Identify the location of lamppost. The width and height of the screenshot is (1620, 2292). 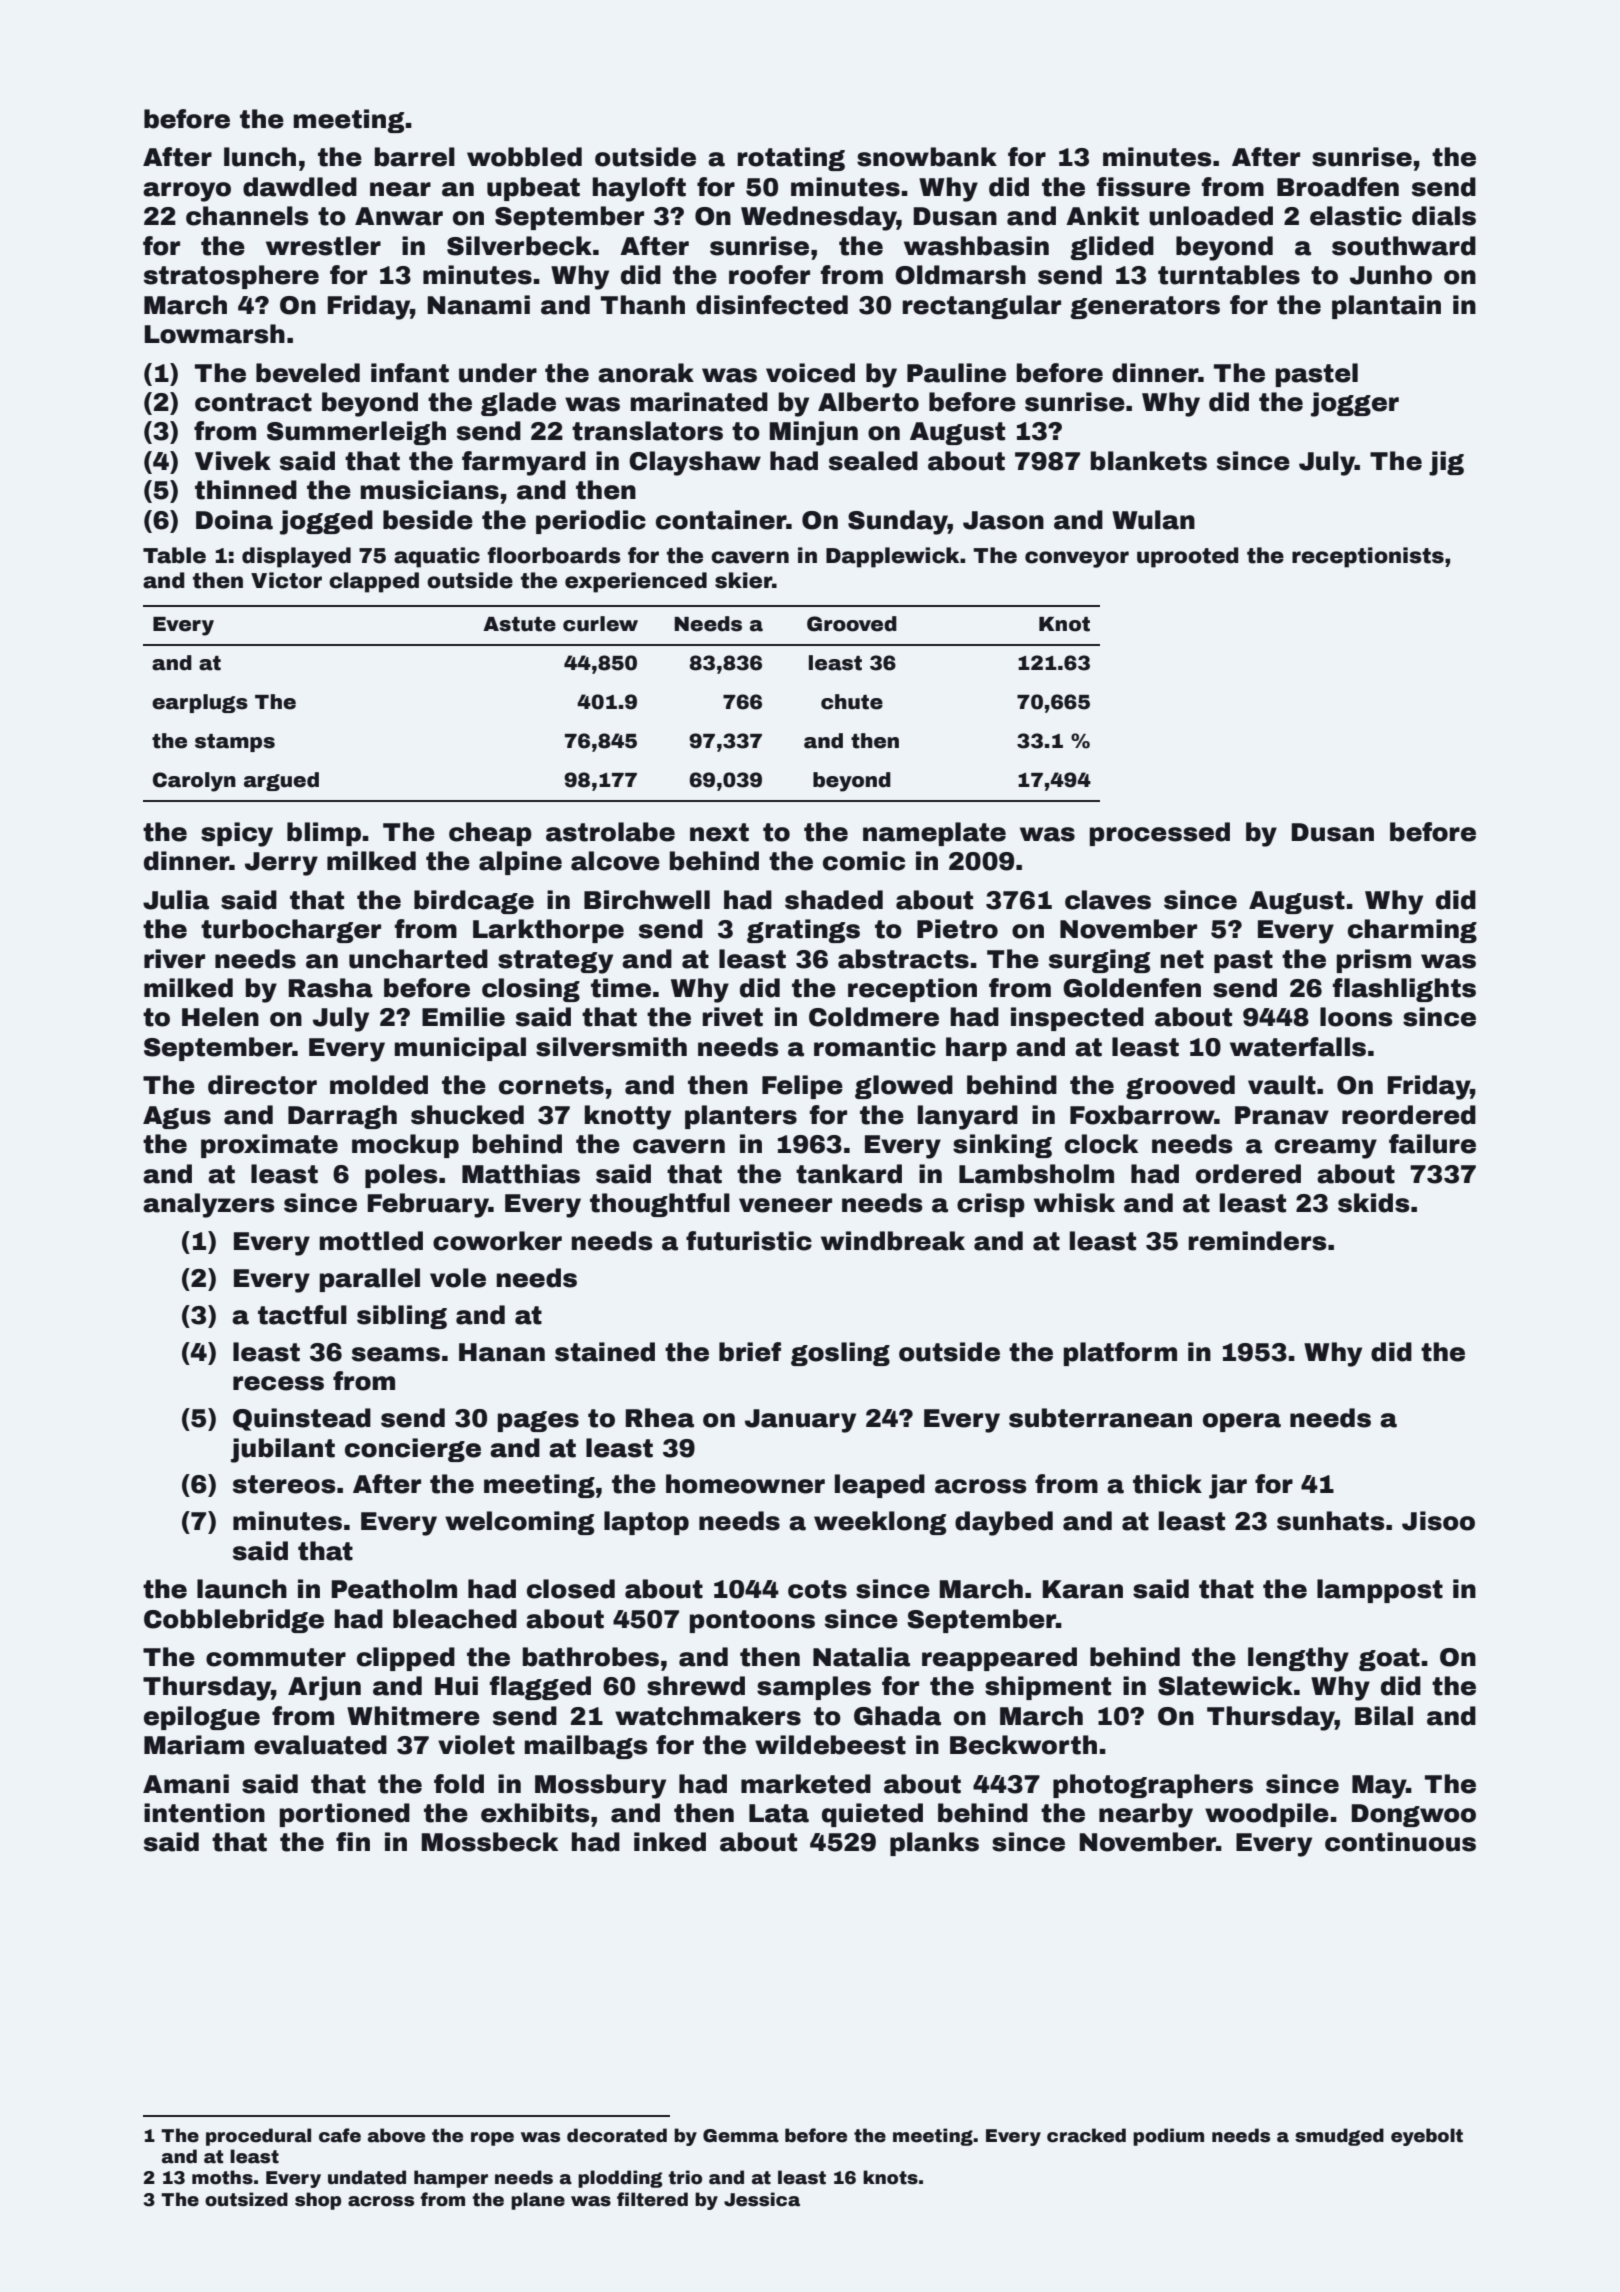
(1380, 1591).
